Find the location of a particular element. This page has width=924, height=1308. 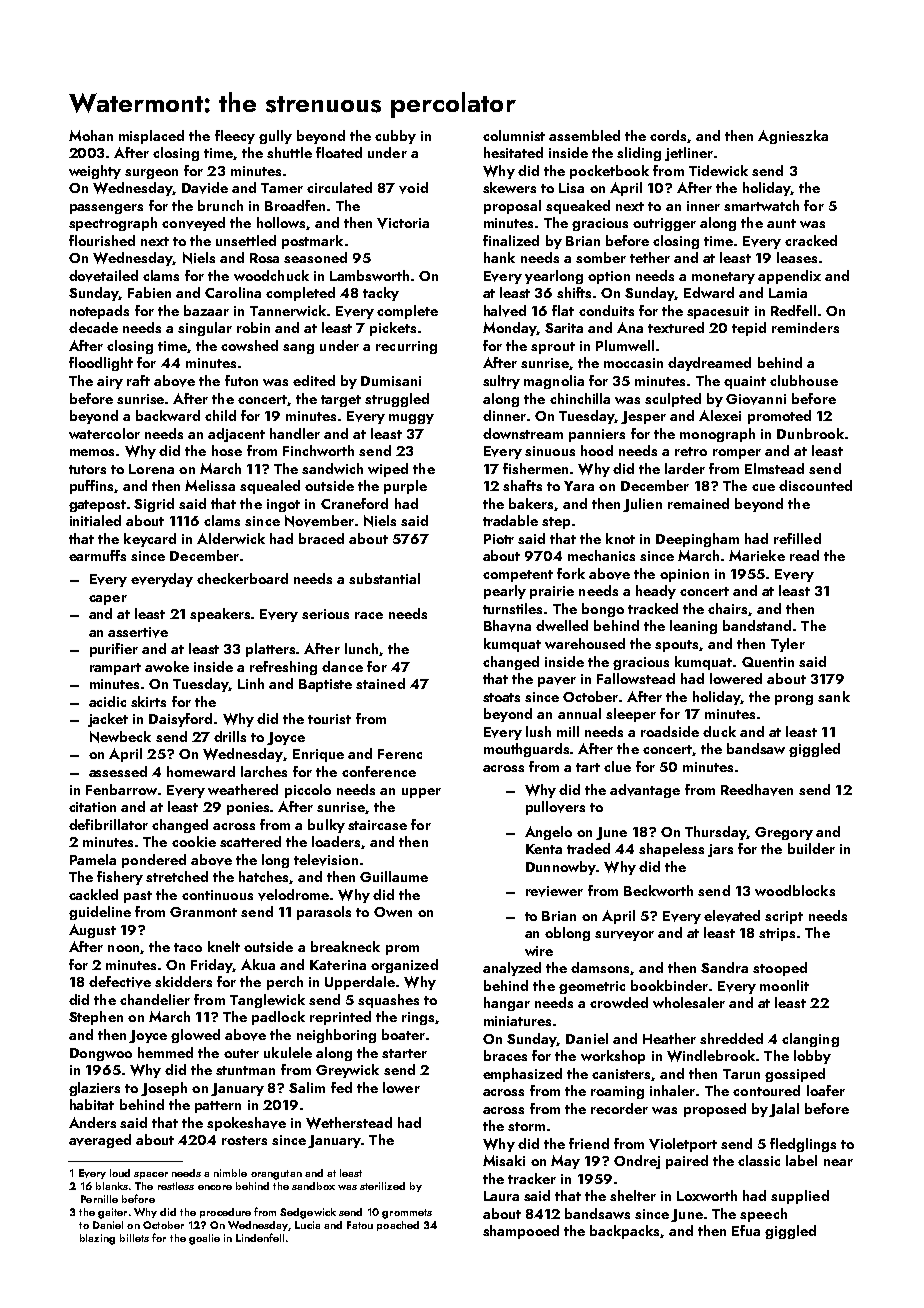

tether is located at coordinates (650, 257).
